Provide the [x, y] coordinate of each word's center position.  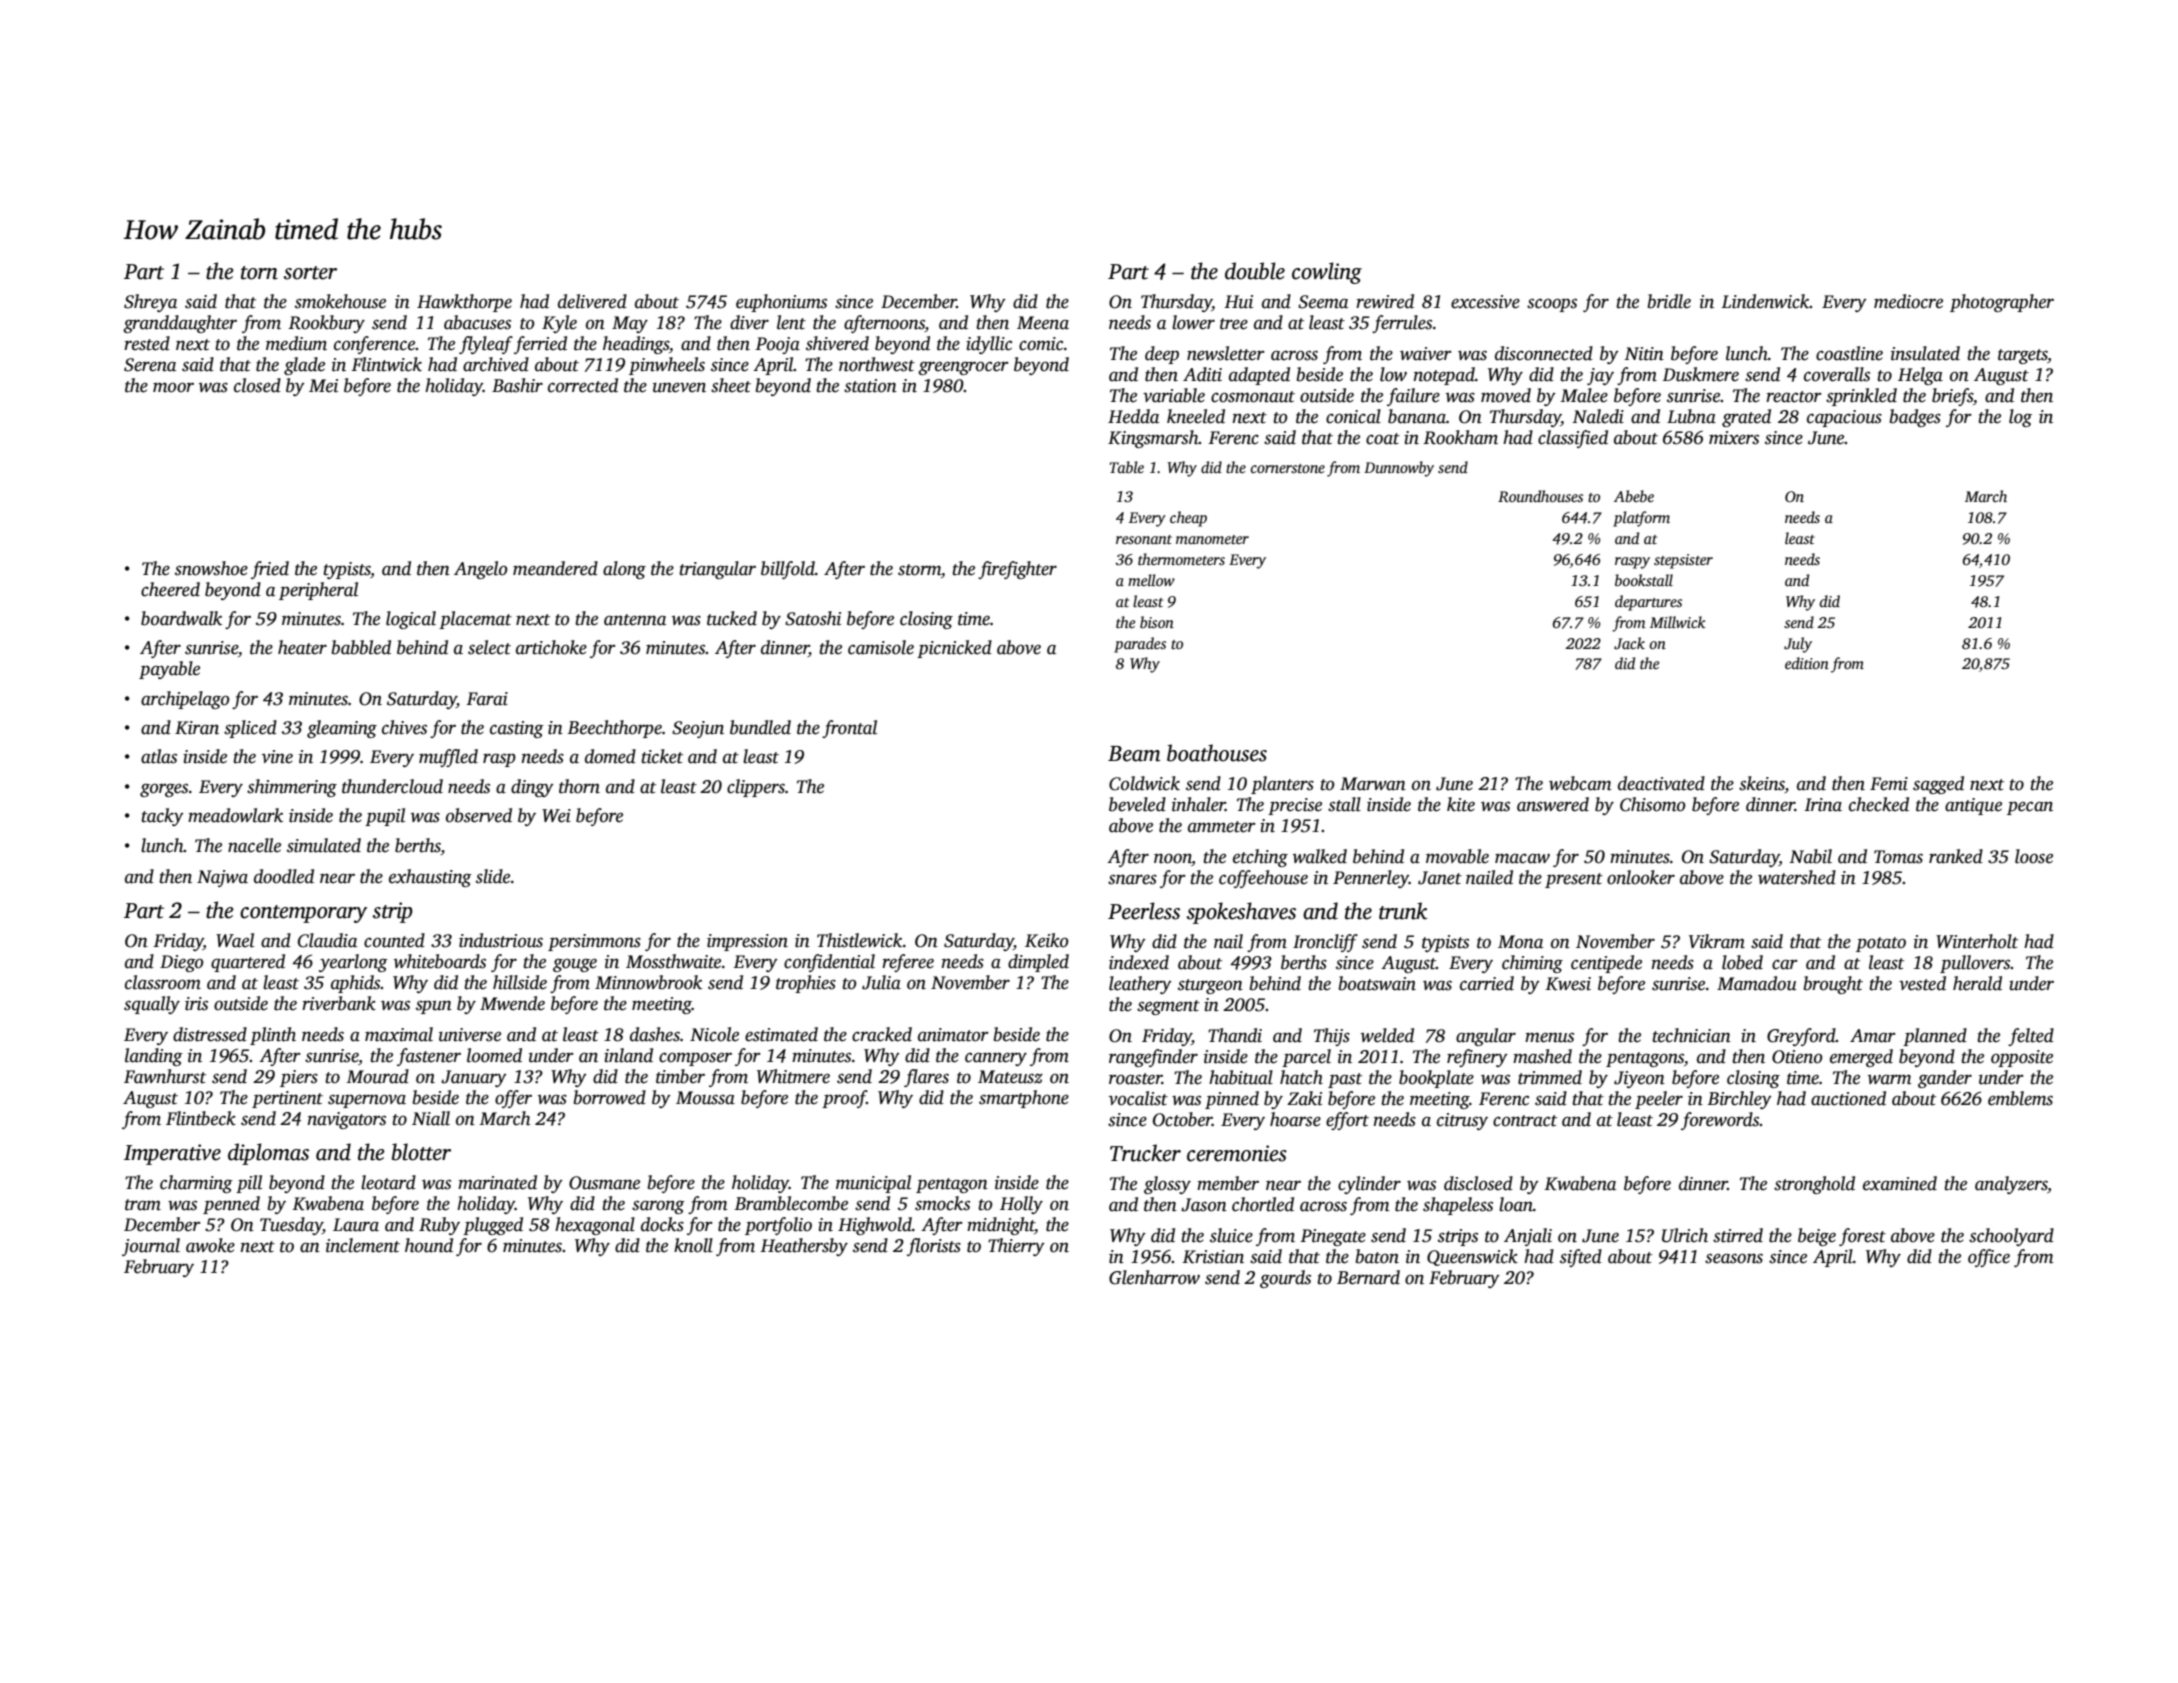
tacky [162, 817]
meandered [555, 568]
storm [919, 570]
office [1989, 1258]
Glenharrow [1154, 1277]
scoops [1552, 305]
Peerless [1144, 911]
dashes [655, 1034]
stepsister [1683, 561]
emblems [2020, 1098]
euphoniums [781, 303]
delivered [592, 301]
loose [2034, 856]
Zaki [1304, 1098]
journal [151, 1247]
